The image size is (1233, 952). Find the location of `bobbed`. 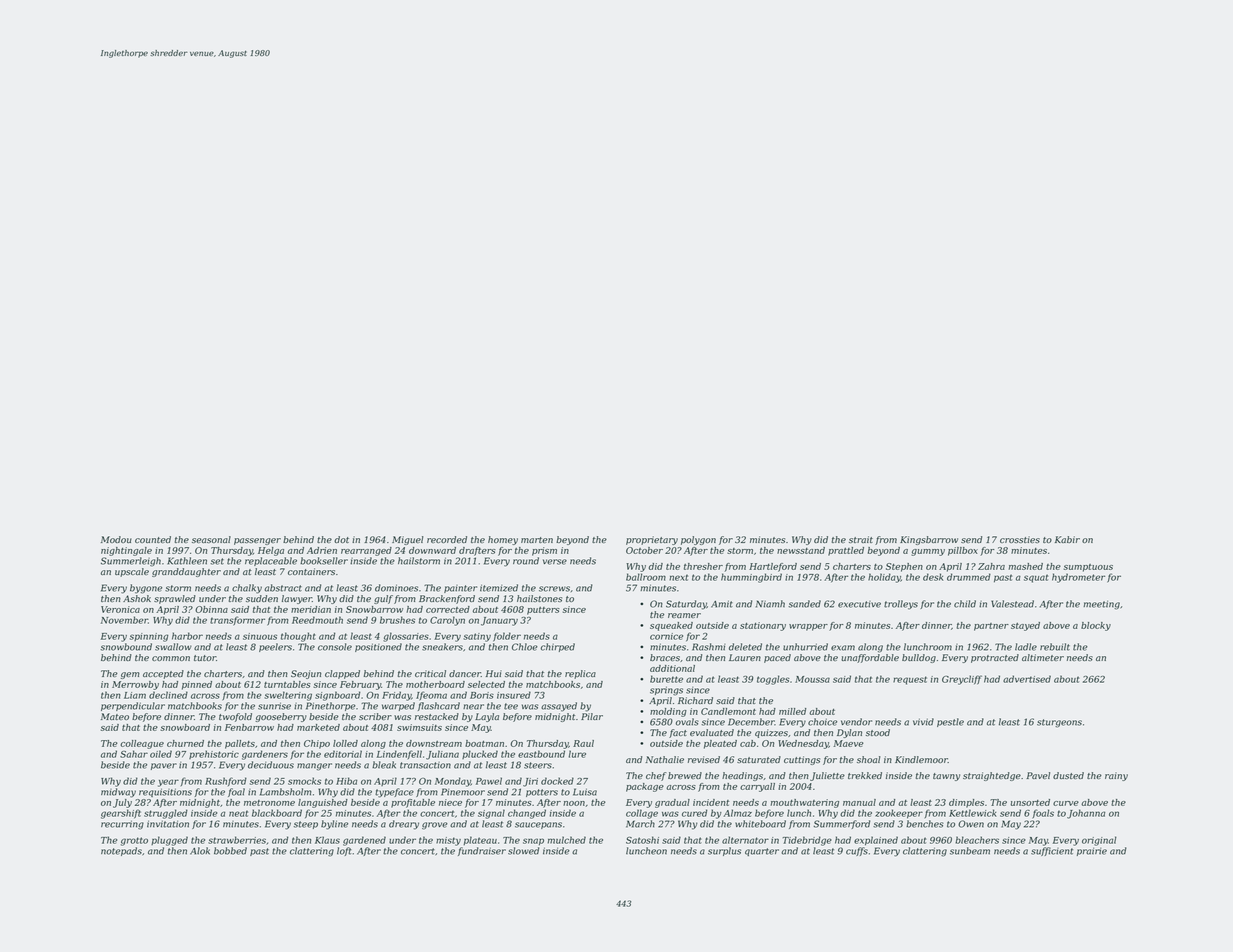

bobbed is located at coordinates (230, 851).
